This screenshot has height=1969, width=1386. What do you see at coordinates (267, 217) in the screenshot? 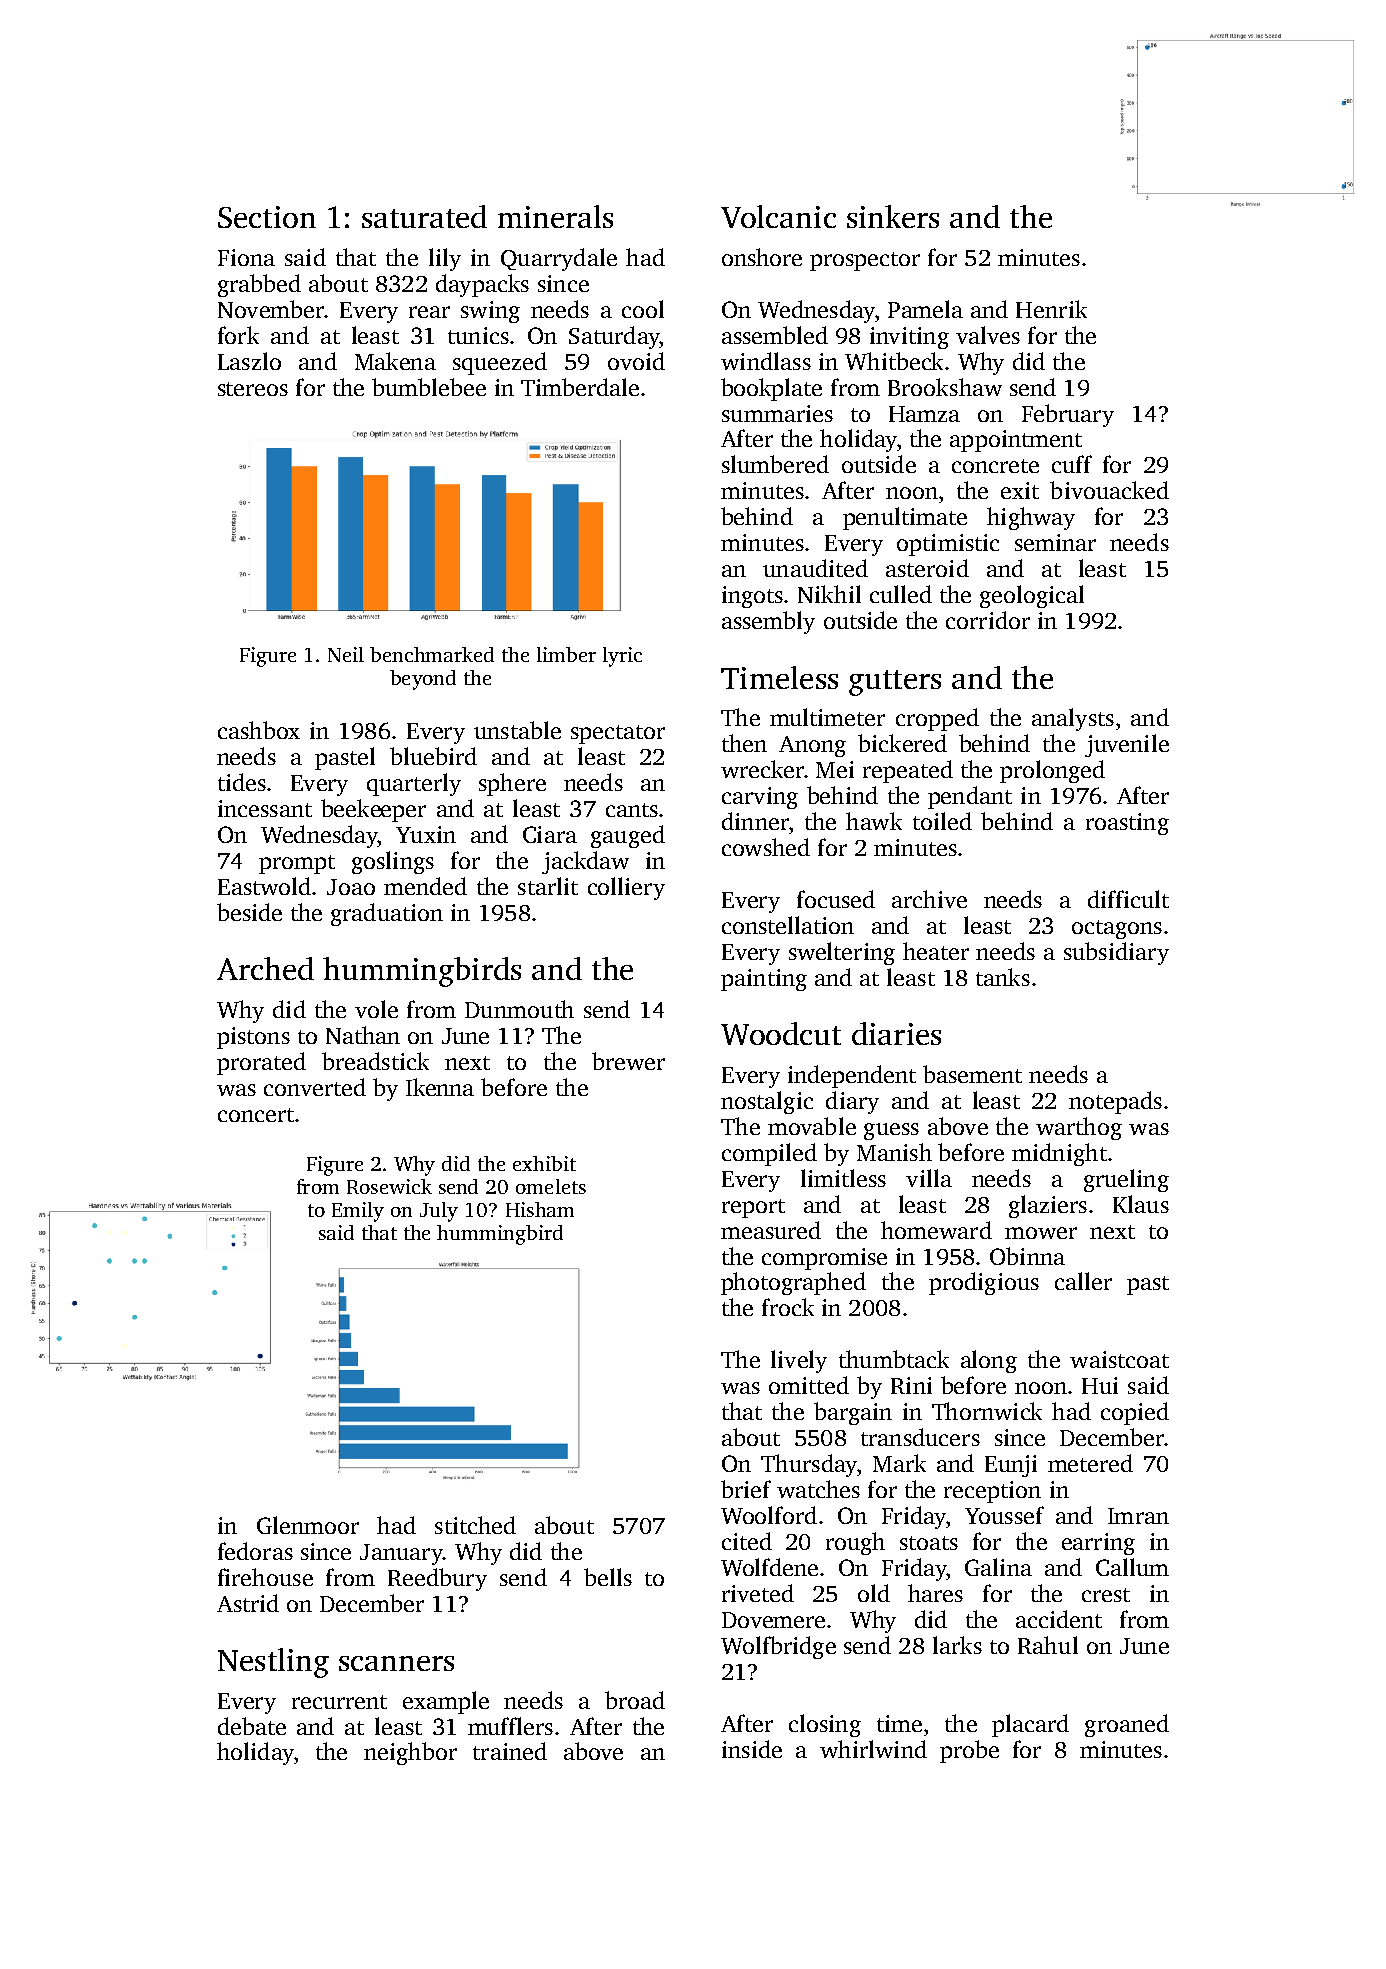
I see `Section` at bounding box center [267, 217].
